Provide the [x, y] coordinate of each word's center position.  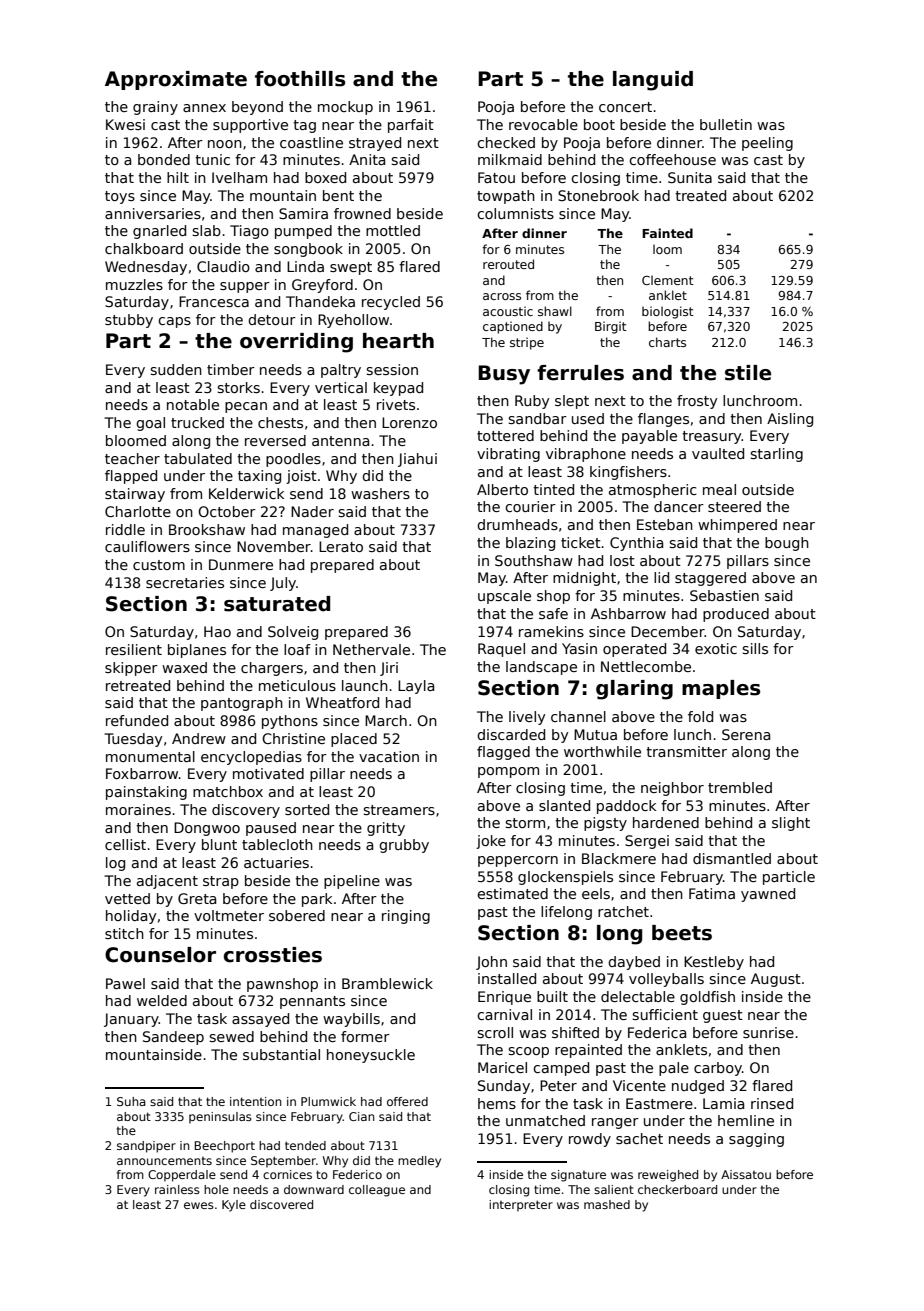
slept [572, 402]
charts [667, 342]
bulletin [726, 124]
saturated [277, 604]
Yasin [579, 648]
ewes [199, 1205]
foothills [300, 79]
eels [596, 893]
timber [231, 369]
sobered [297, 915]
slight [791, 824]
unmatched [545, 1120]
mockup [345, 108]
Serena [746, 734]
